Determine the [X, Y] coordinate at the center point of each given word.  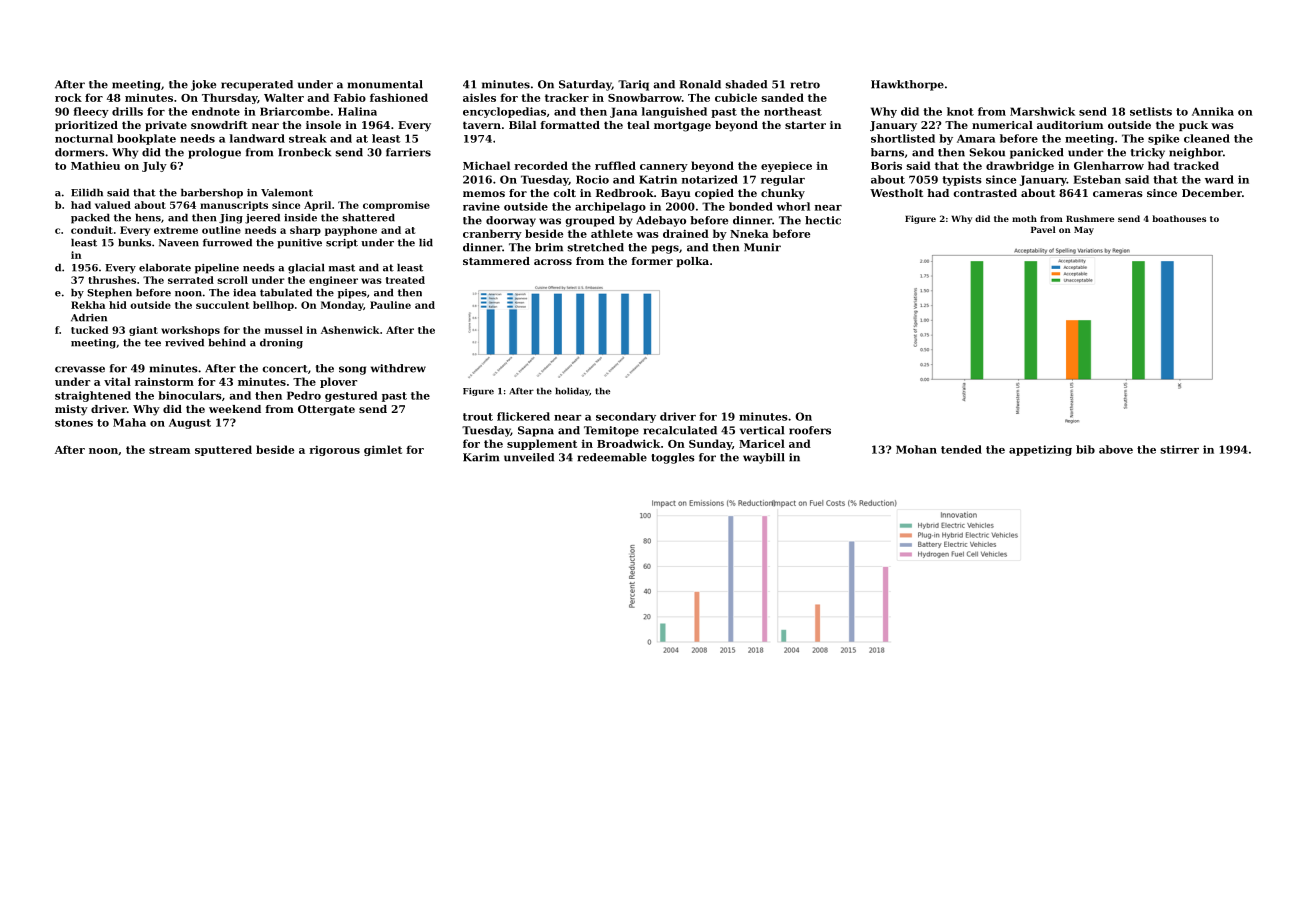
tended [961, 449]
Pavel [1043, 229]
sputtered [223, 450]
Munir [762, 247]
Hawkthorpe [907, 85]
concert [285, 369]
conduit [92, 230]
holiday [573, 391]
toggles [673, 458]
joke [203, 85]
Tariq [633, 85]
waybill [764, 458]
